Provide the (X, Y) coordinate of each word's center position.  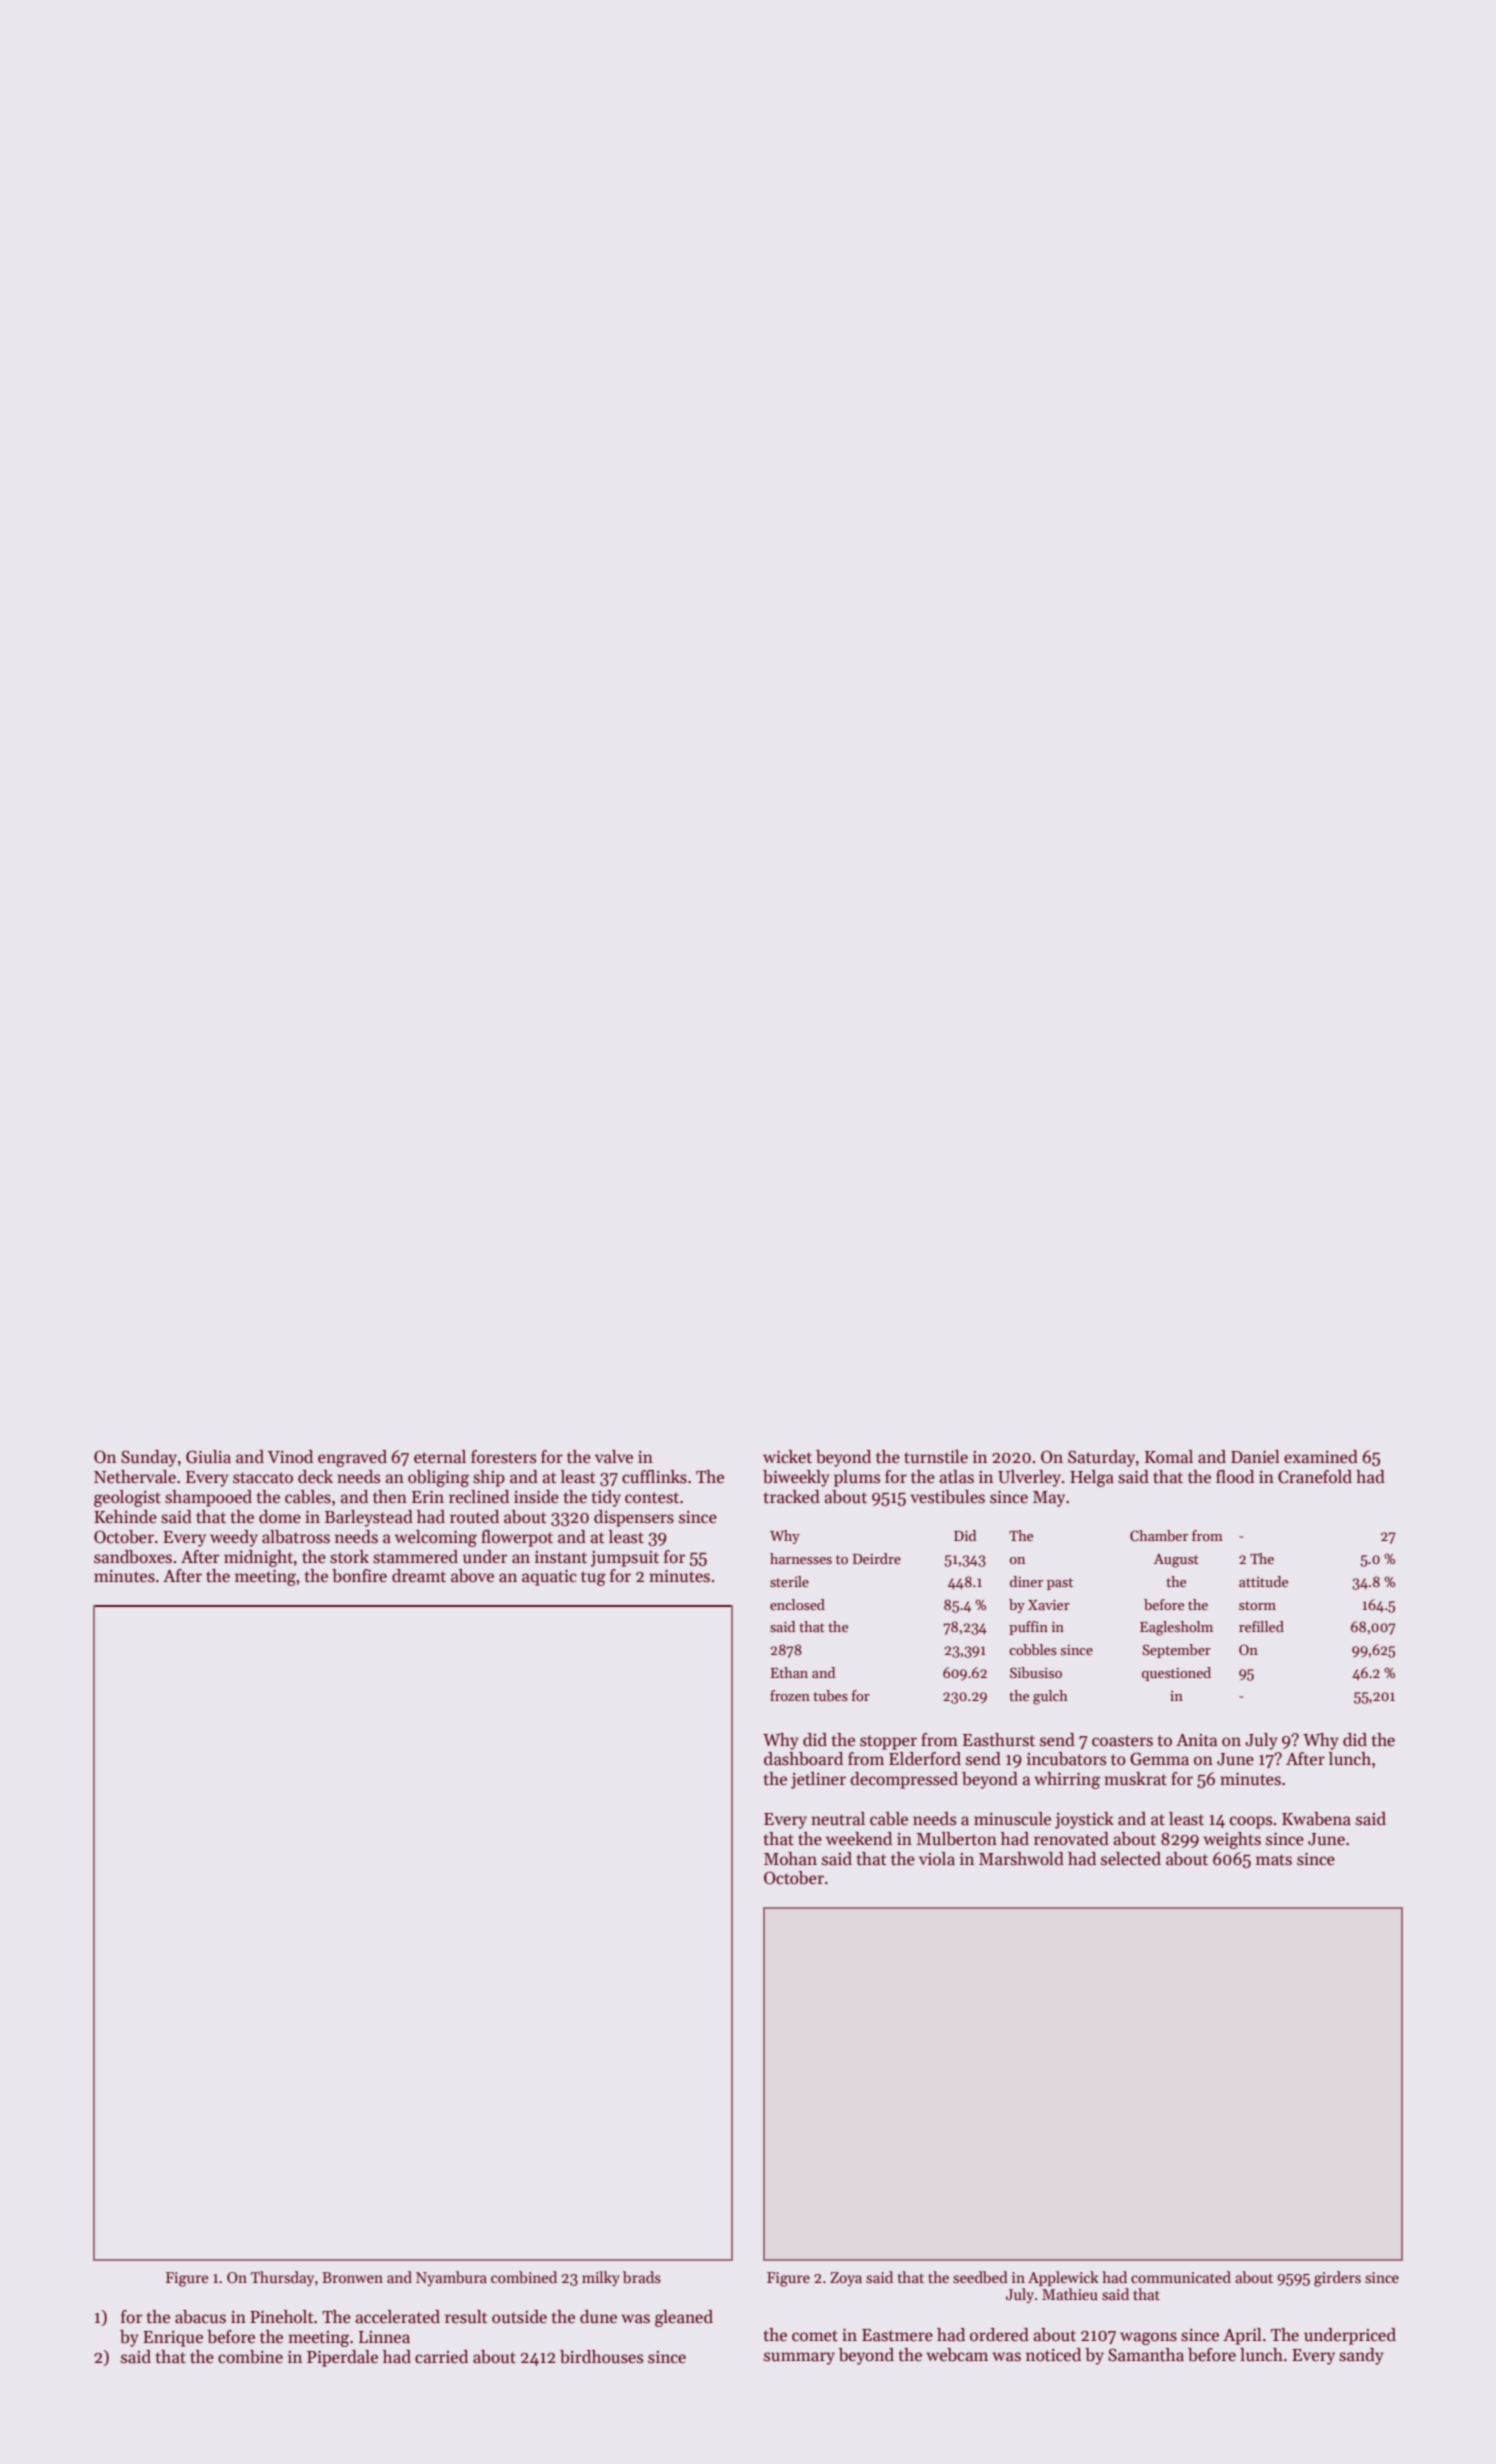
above (472, 1576)
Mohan (790, 1859)
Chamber (1159, 1535)
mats (1274, 1860)
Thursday (282, 2278)
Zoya (846, 2279)
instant (561, 1557)
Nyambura (451, 2278)
